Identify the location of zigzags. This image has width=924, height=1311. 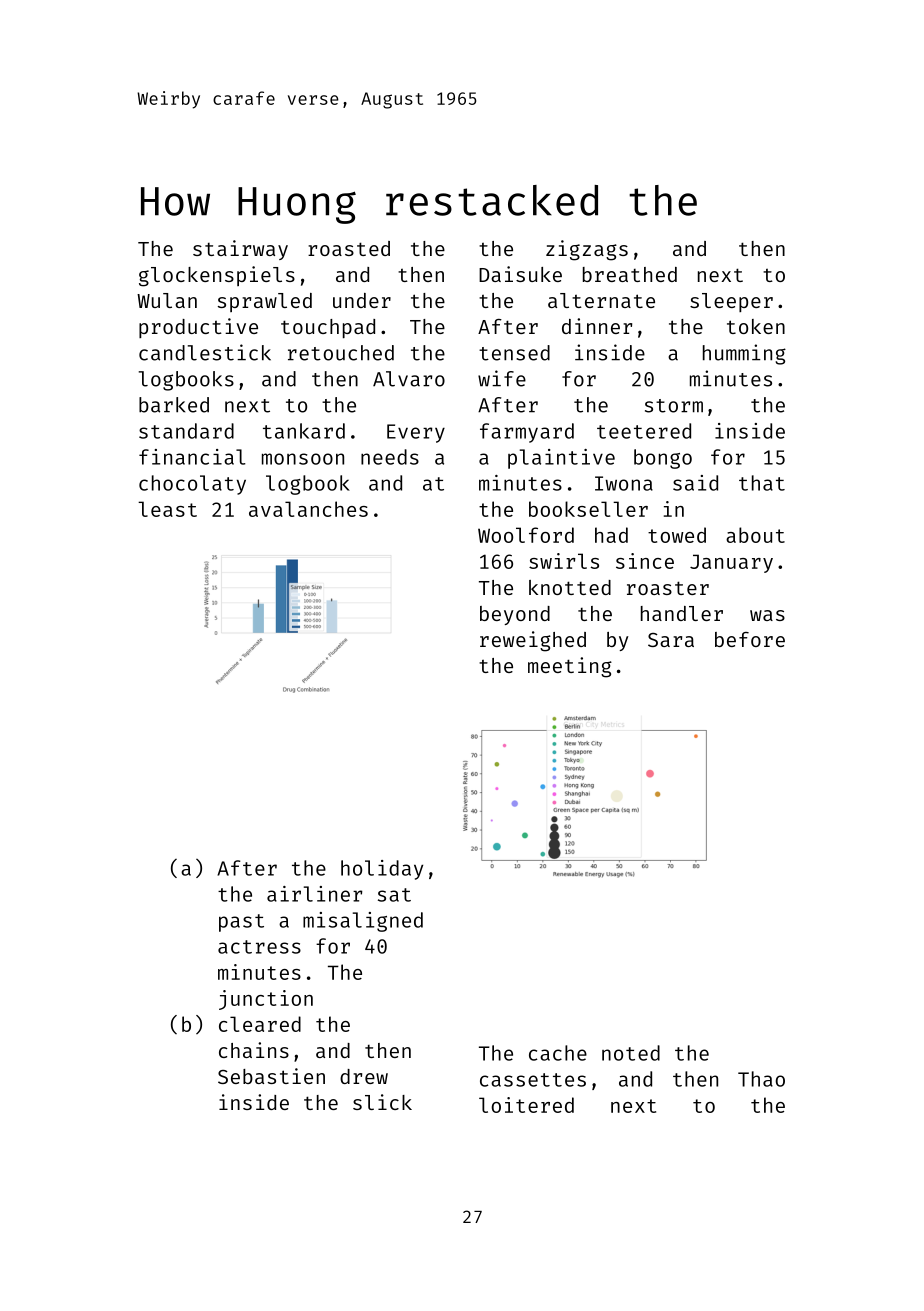
(587, 250).
